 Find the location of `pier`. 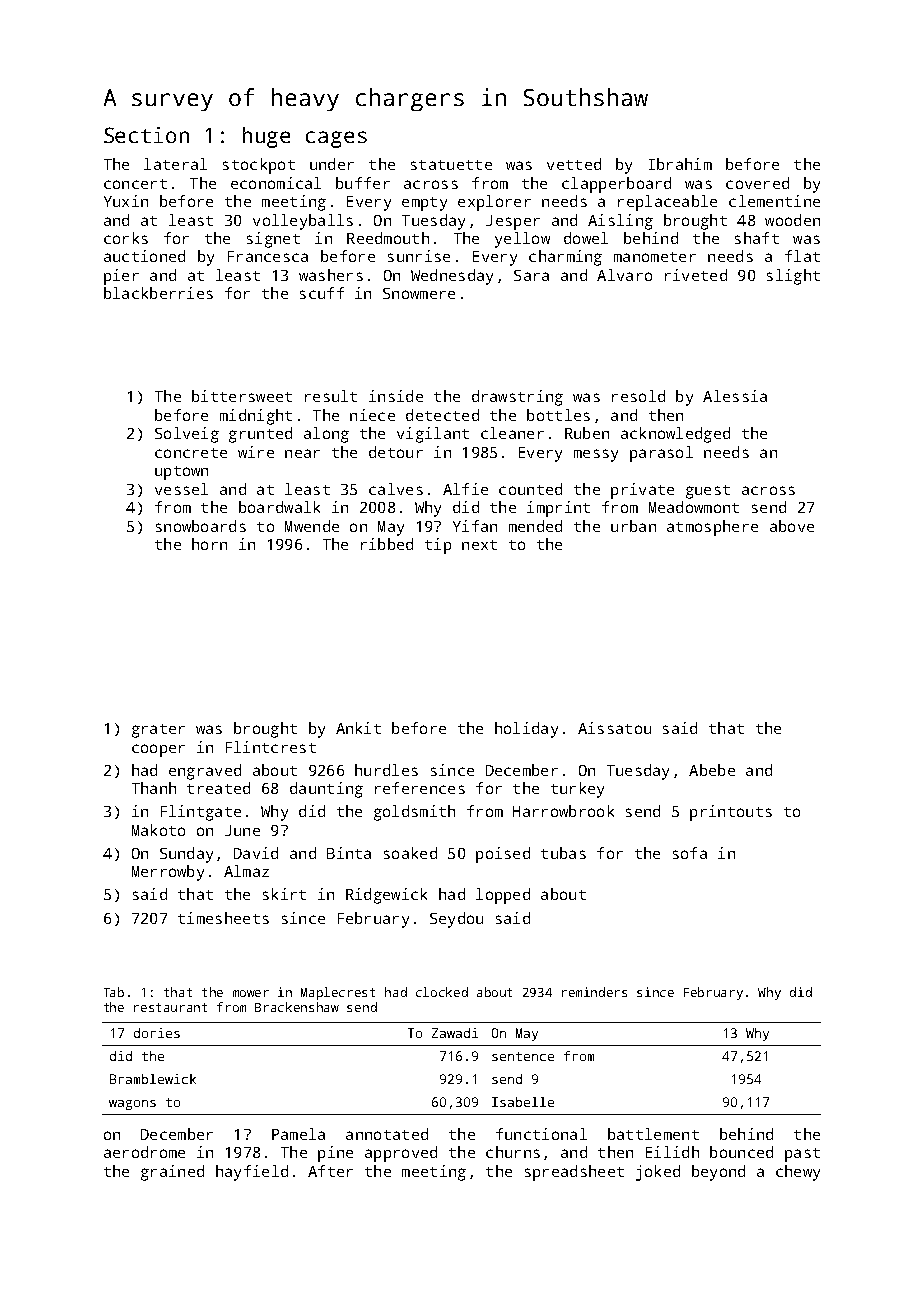

pier is located at coordinates (121, 277).
